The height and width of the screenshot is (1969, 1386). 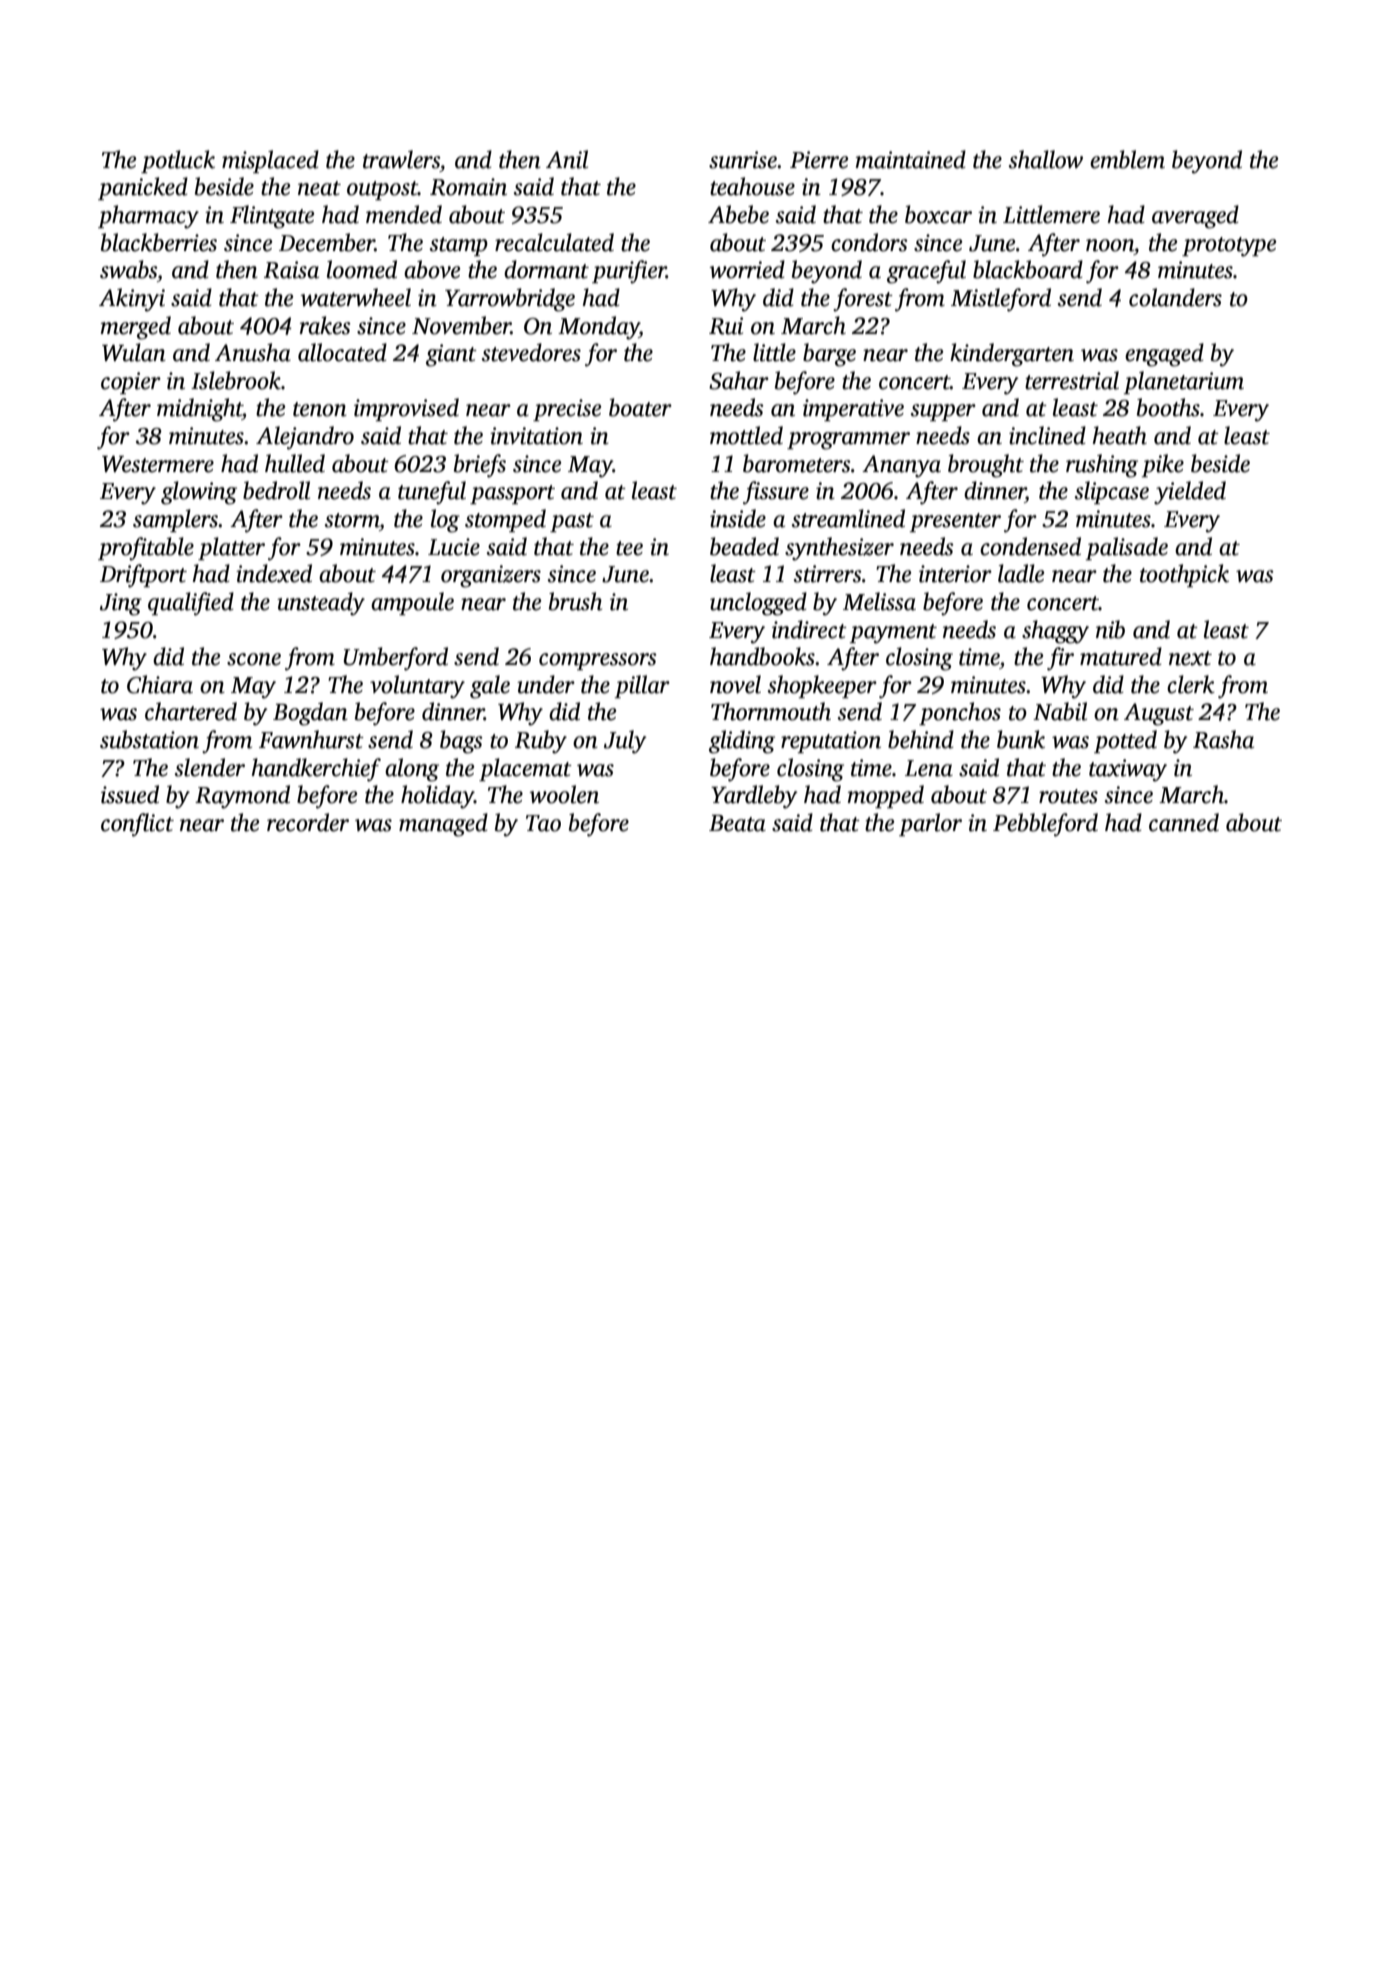 I want to click on recalculated, so click(x=554, y=242).
